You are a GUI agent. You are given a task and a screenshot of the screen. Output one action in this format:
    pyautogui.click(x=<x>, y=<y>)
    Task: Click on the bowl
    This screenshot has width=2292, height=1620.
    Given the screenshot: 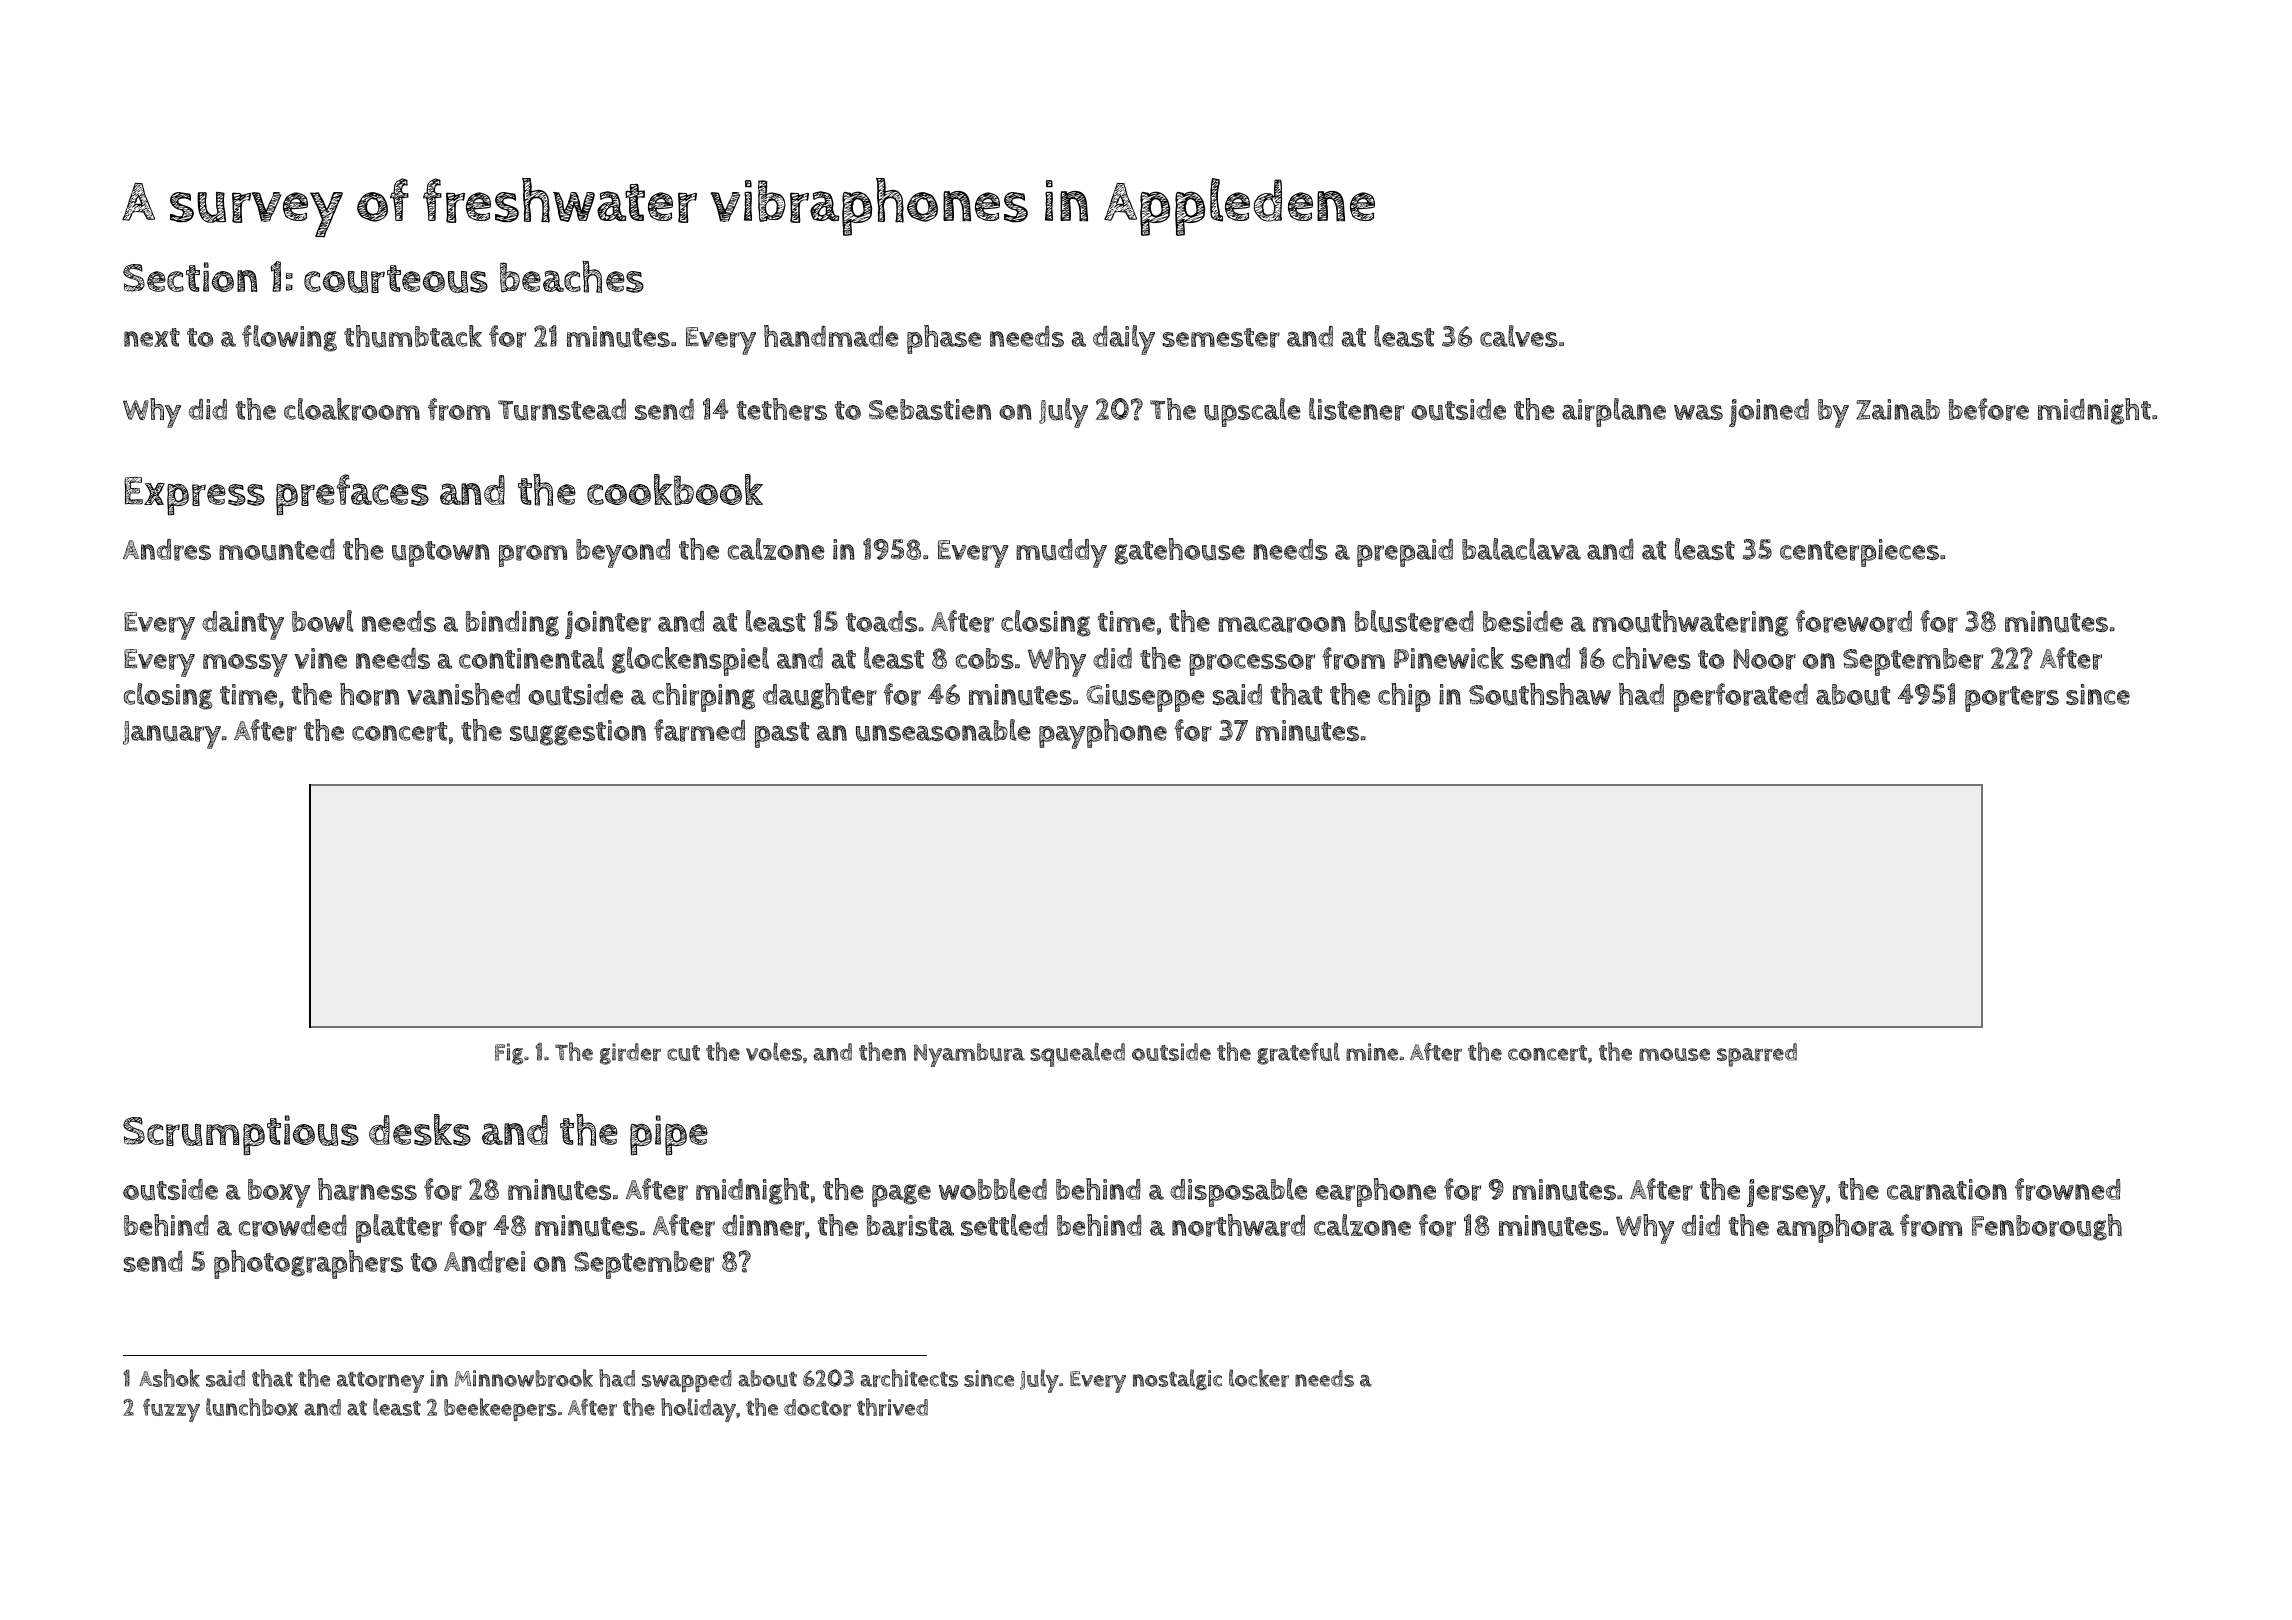 What is the action you would take?
    pyautogui.click(x=323, y=621)
